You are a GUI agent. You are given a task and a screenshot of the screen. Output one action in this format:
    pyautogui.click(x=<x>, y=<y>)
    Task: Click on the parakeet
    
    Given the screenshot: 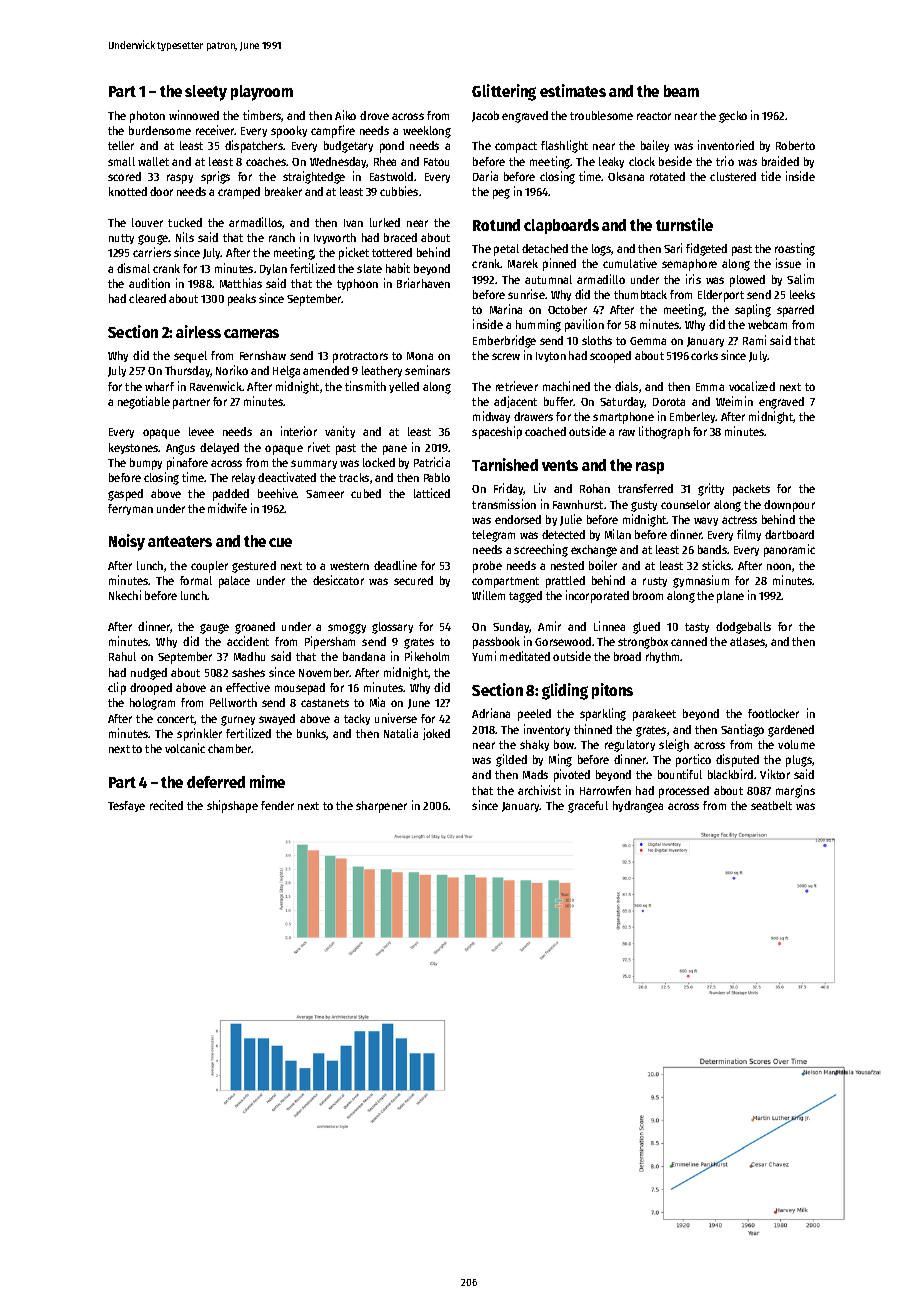 What is the action you would take?
    pyautogui.click(x=654, y=715)
